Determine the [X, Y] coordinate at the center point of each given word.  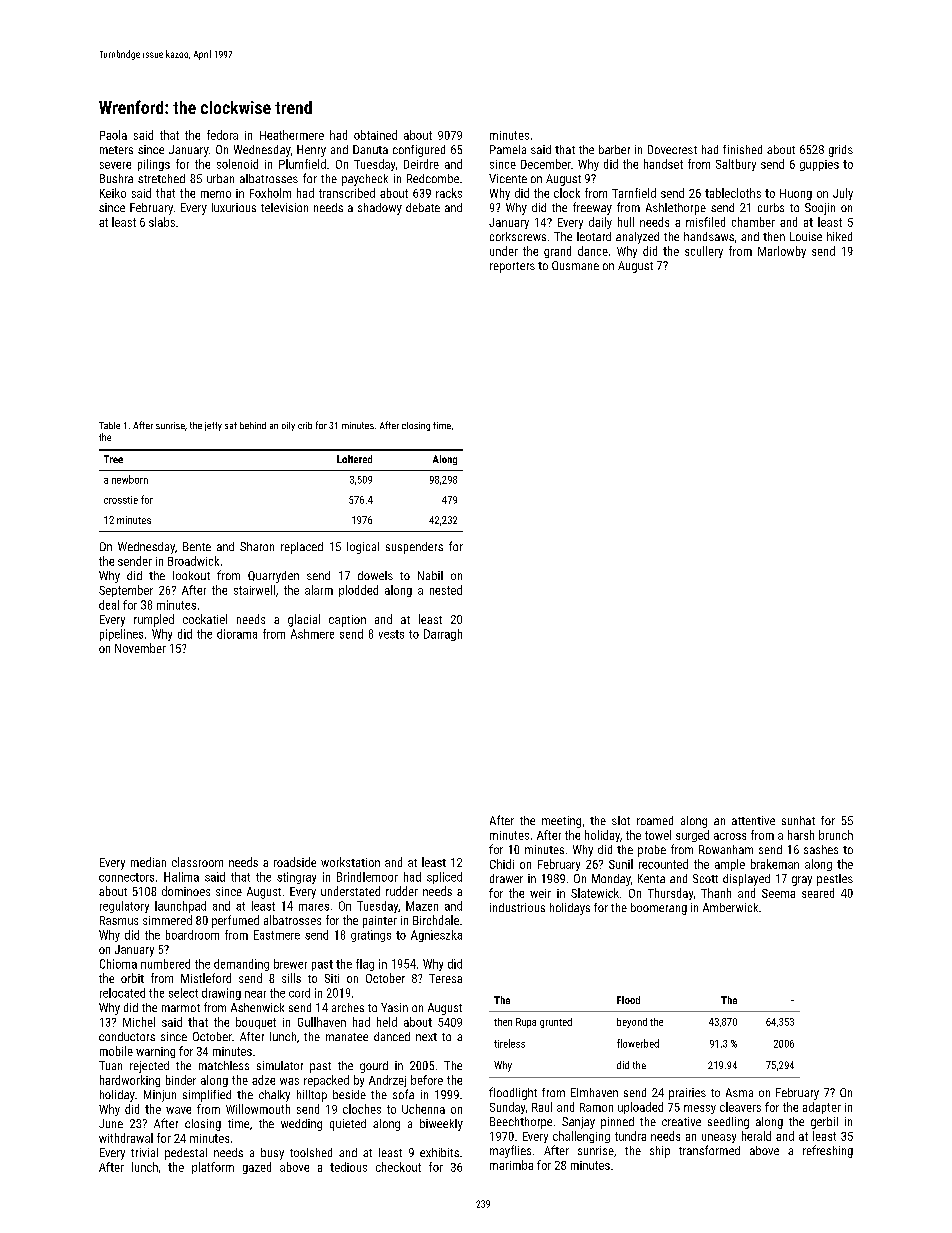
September [126, 591]
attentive [753, 820]
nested [446, 590]
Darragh [443, 635]
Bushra [116, 178]
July [843, 194]
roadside [295, 862]
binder [181, 1080]
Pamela [508, 149]
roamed [655, 820]
